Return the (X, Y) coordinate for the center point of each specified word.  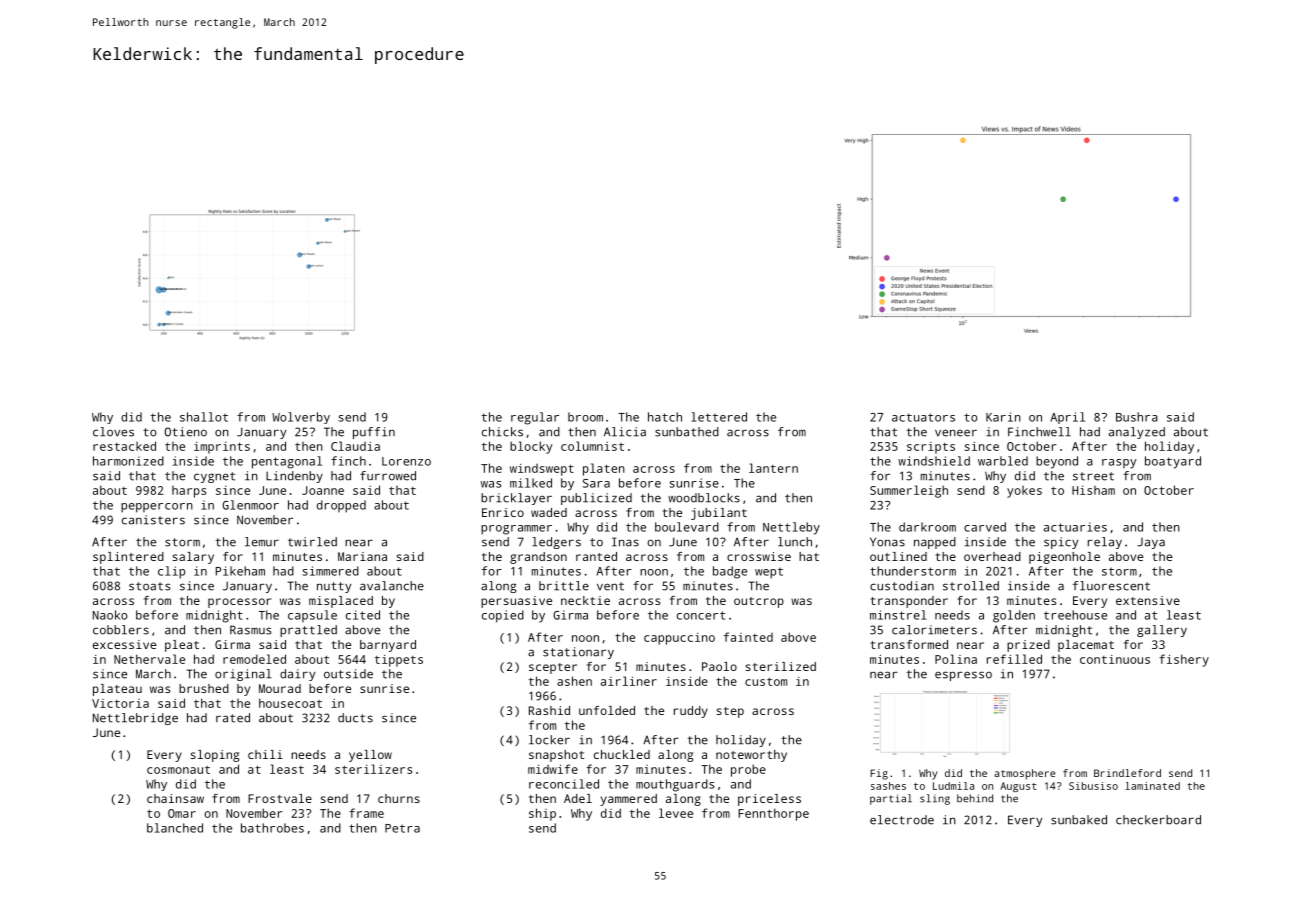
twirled (312, 542)
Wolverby (301, 418)
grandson (538, 558)
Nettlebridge (135, 719)
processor (239, 603)
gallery (1162, 631)
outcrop (759, 602)
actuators (923, 417)
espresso (963, 676)
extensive (1148, 600)
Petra (402, 828)
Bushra (1137, 417)
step (730, 712)
